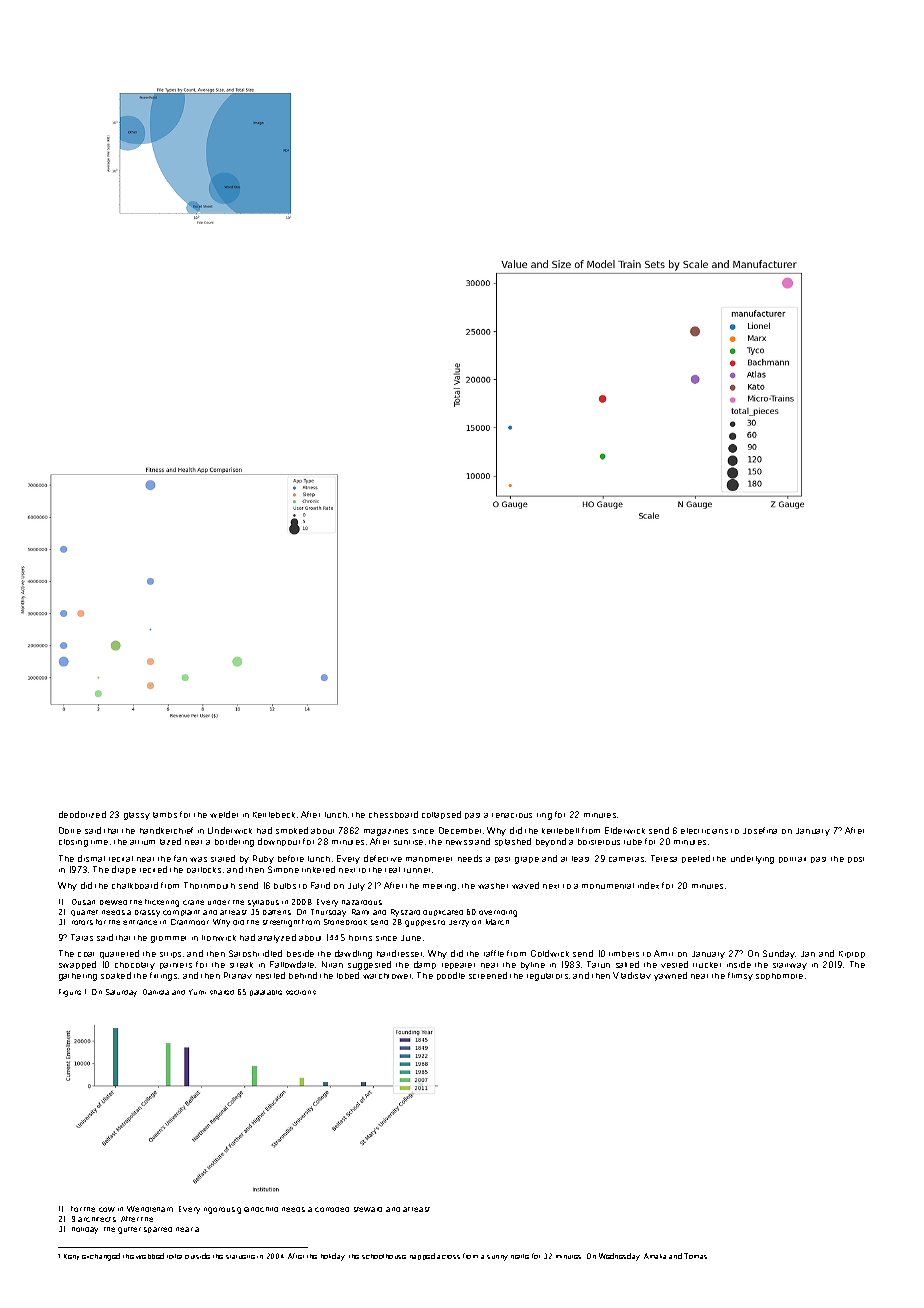 The width and height of the screenshot is (924, 1308). What do you see at coordinates (670, 976) in the screenshot?
I see `yawned` at bounding box center [670, 976].
